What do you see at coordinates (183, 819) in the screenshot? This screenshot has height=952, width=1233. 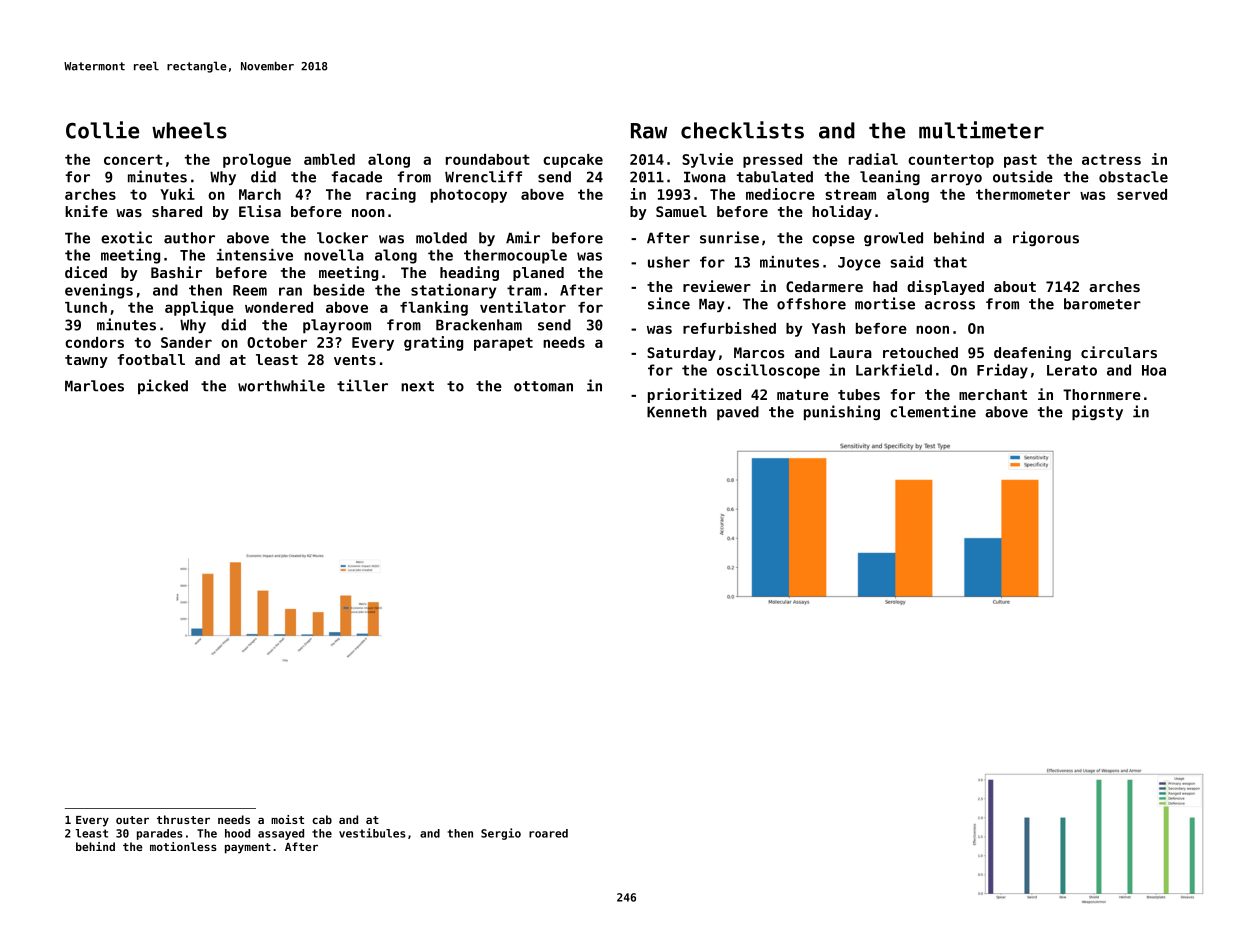 I see `thruster` at bounding box center [183, 819].
